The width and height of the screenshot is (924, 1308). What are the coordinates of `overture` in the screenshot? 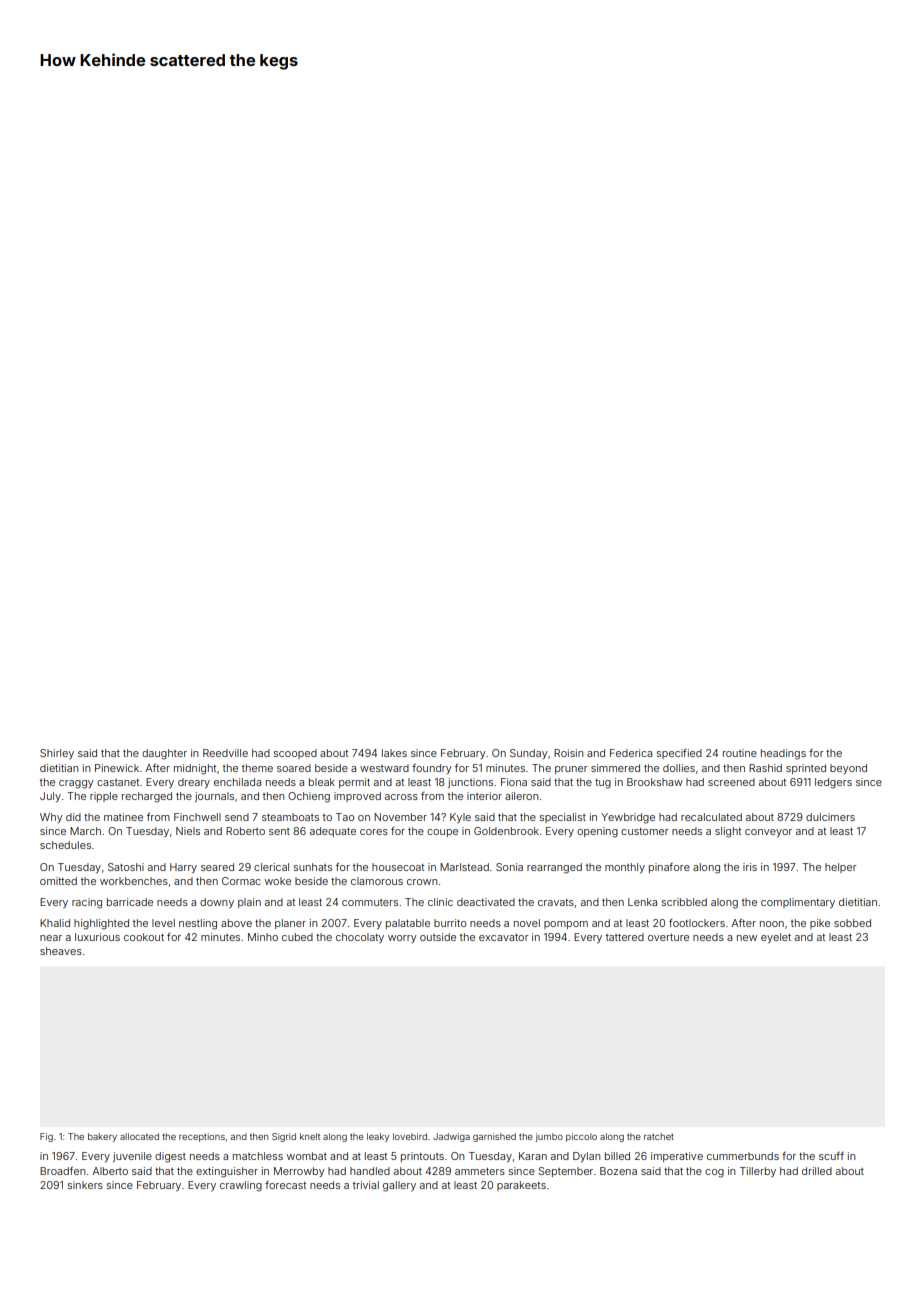 It's located at (668, 937).
